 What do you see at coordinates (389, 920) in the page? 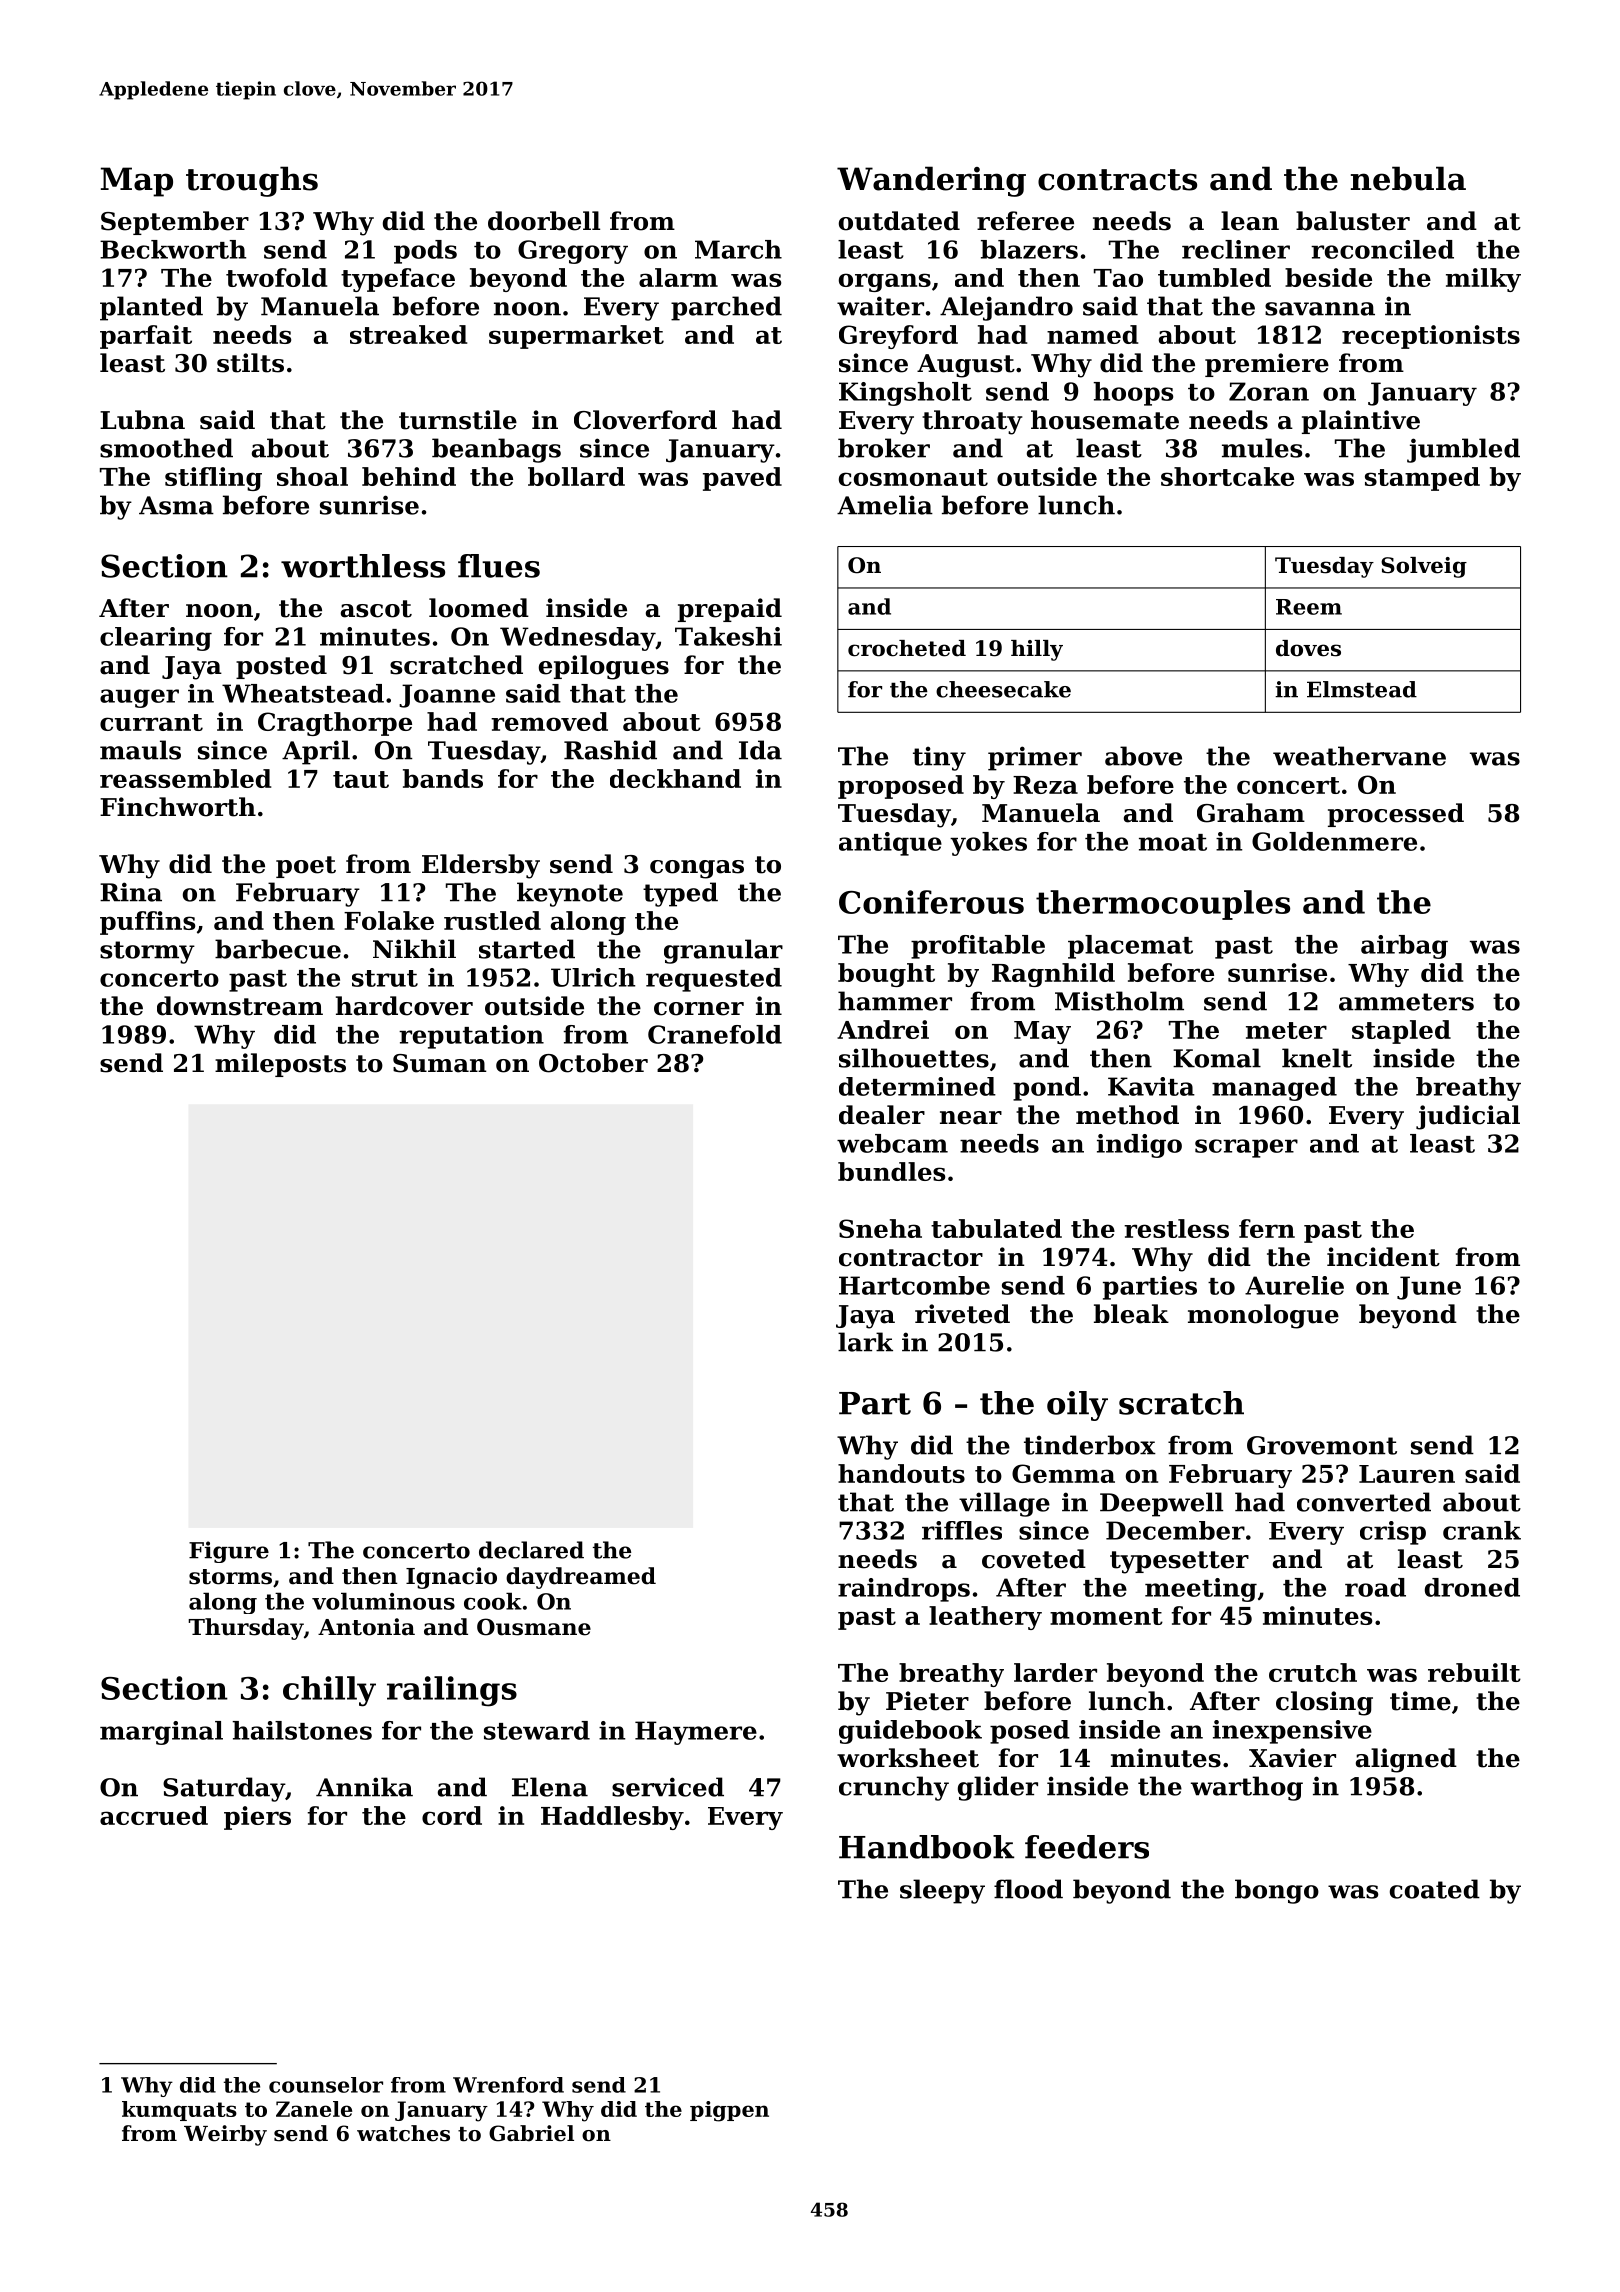
I see `Folake` at bounding box center [389, 920].
